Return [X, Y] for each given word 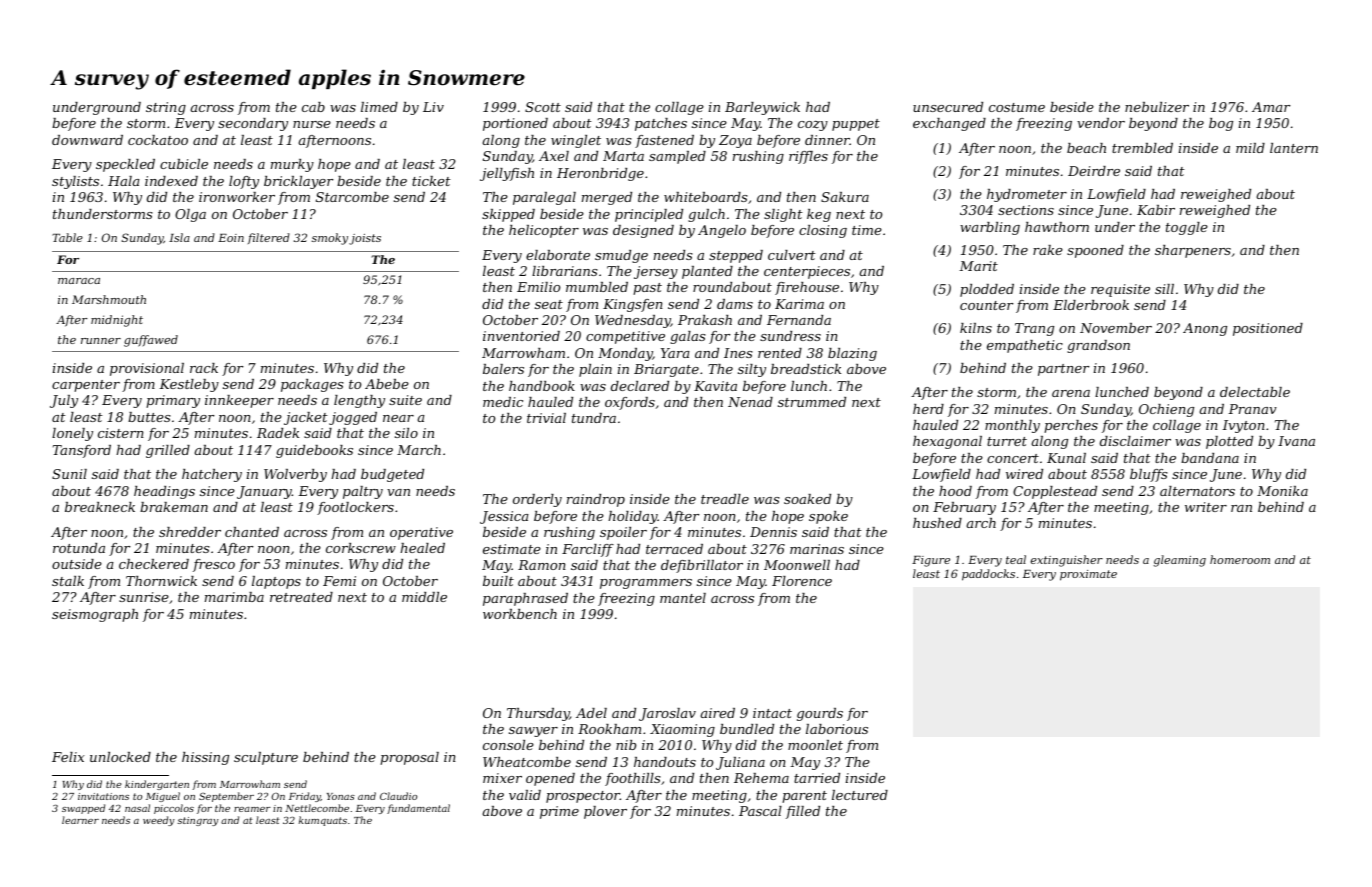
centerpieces [807, 272]
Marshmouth [109, 299]
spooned [1095, 251]
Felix [68, 757]
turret [1007, 441]
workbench [520, 614]
